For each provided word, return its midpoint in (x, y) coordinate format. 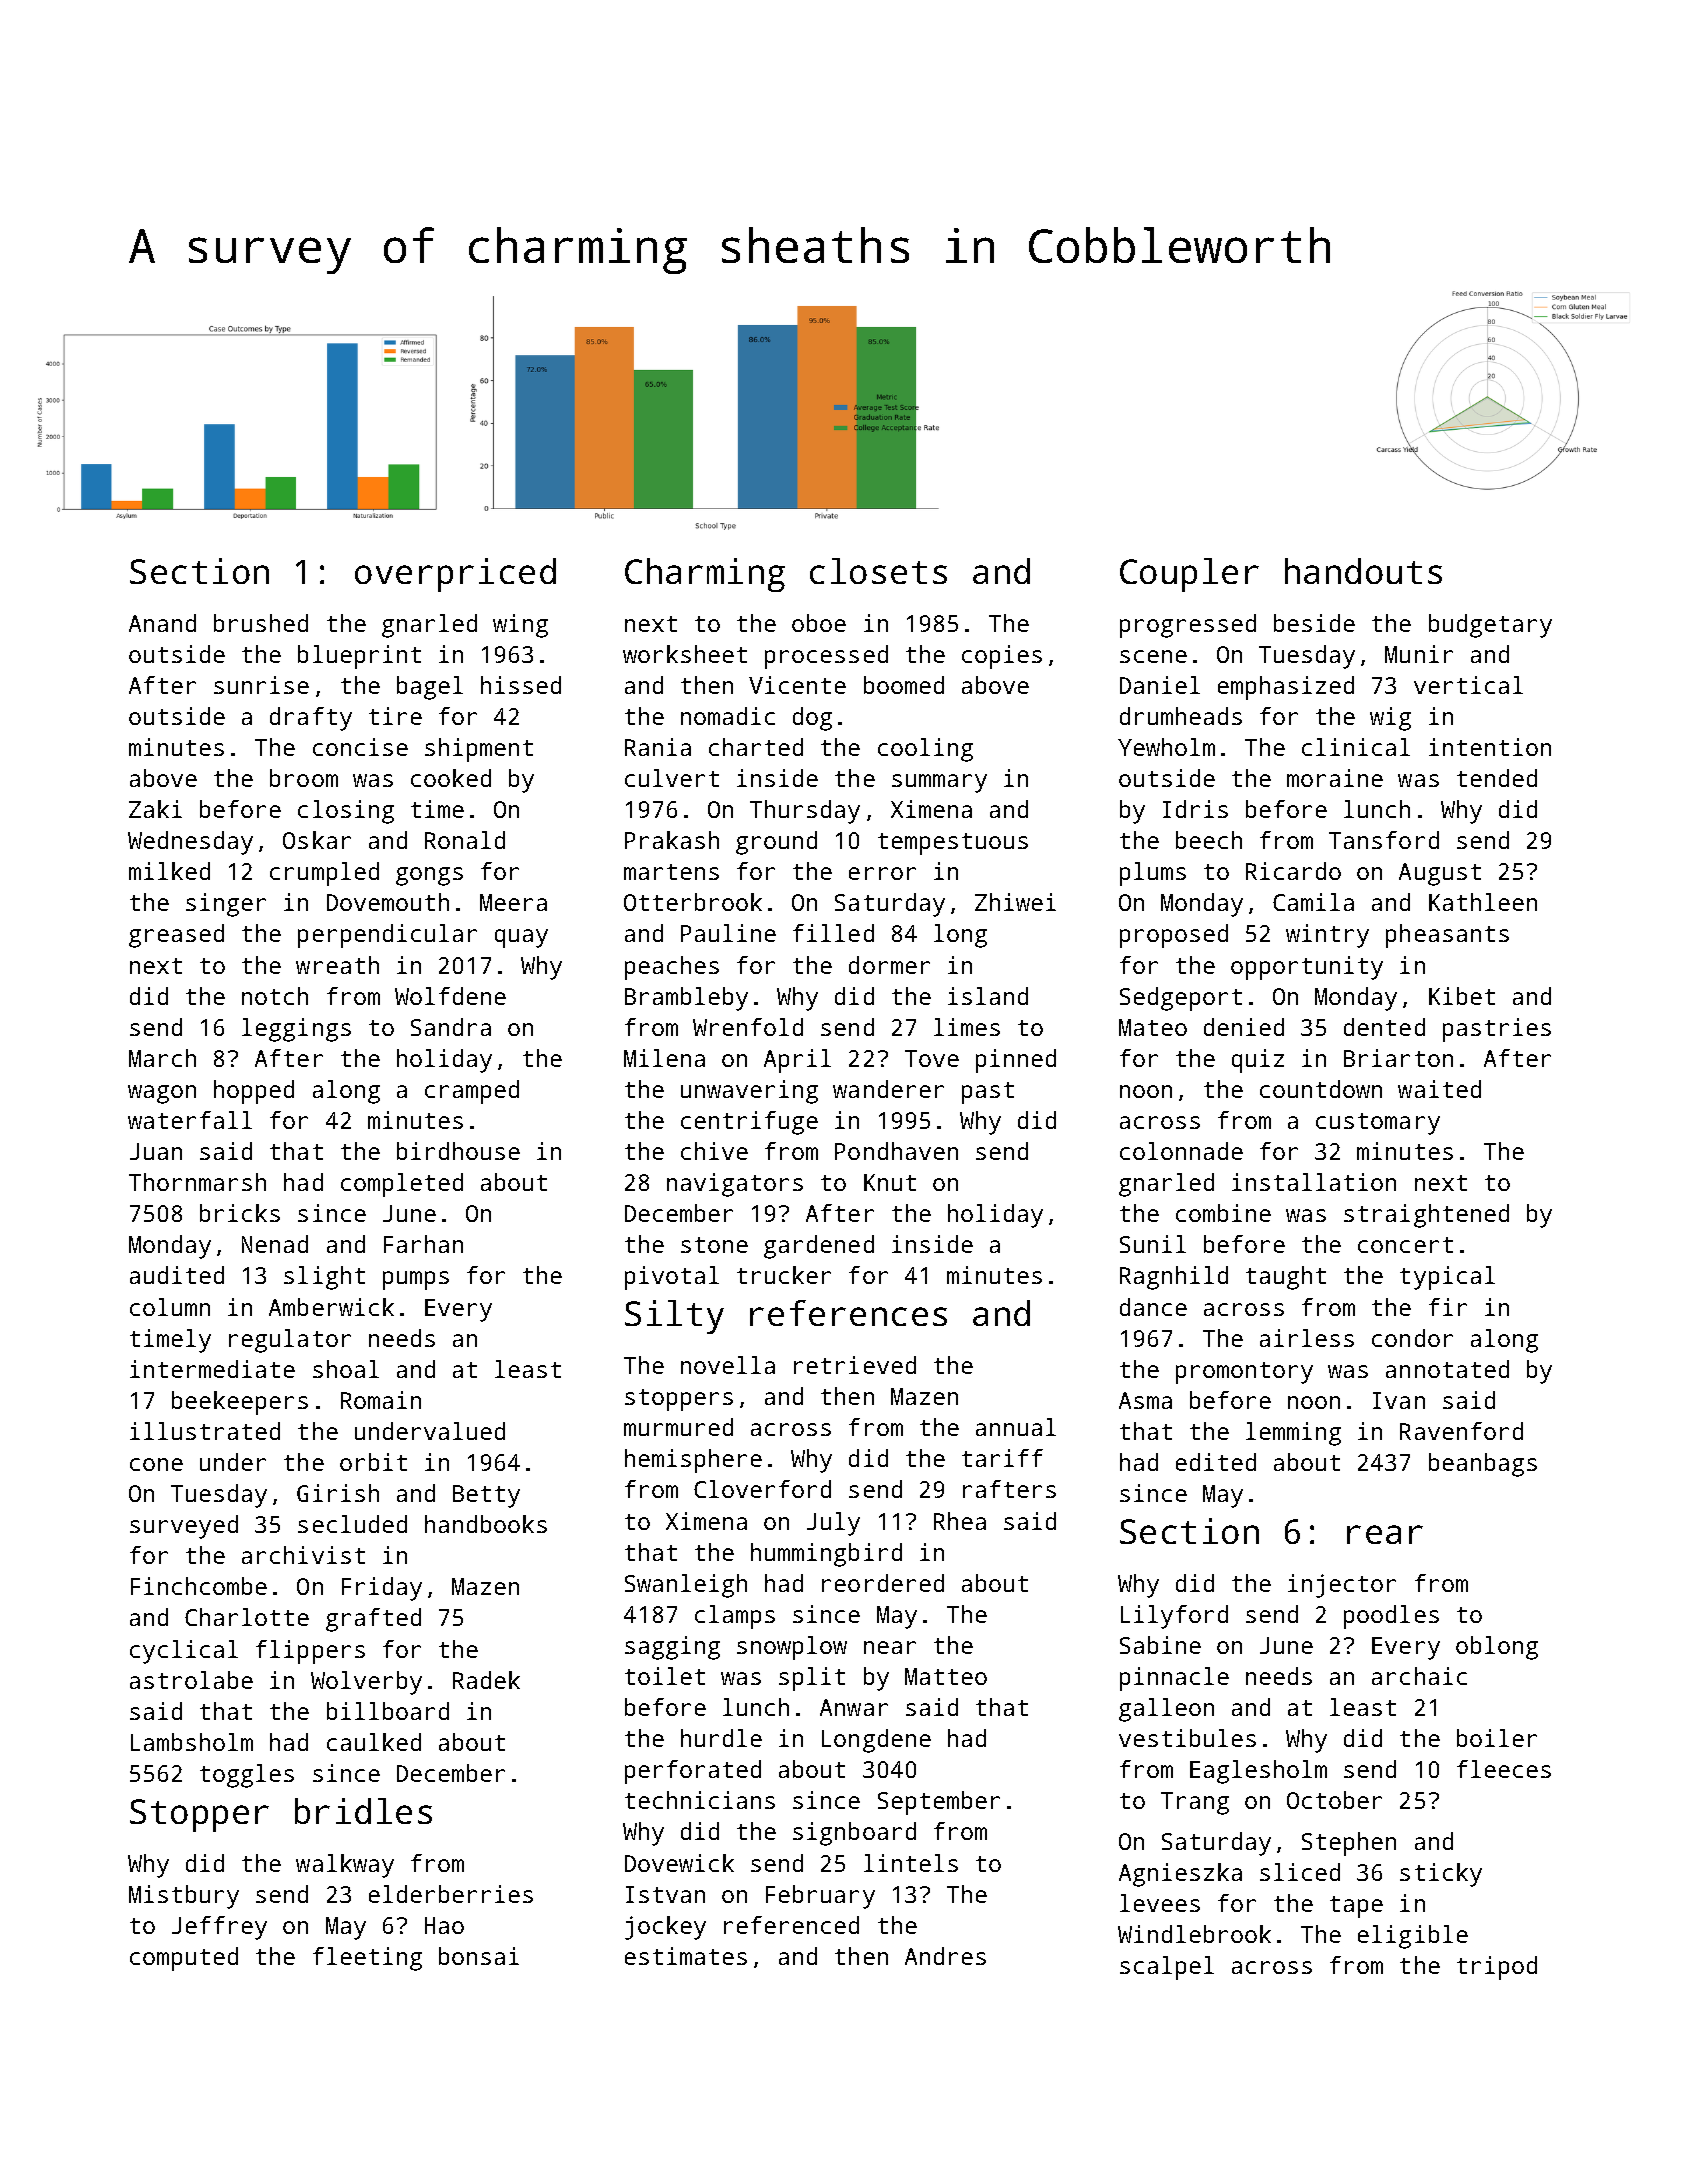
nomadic (728, 716)
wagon (162, 1094)
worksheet (685, 654)
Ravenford (1461, 1431)
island (988, 996)
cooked (451, 778)
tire (395, 716)
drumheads (1181, 716)
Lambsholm (192, 1742)
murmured (678, 1427)
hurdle (721, 1738)
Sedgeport (1181, 999)
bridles (363, 1811)
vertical (1468, 685)
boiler (1497, 1738)
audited (177, 1275)
